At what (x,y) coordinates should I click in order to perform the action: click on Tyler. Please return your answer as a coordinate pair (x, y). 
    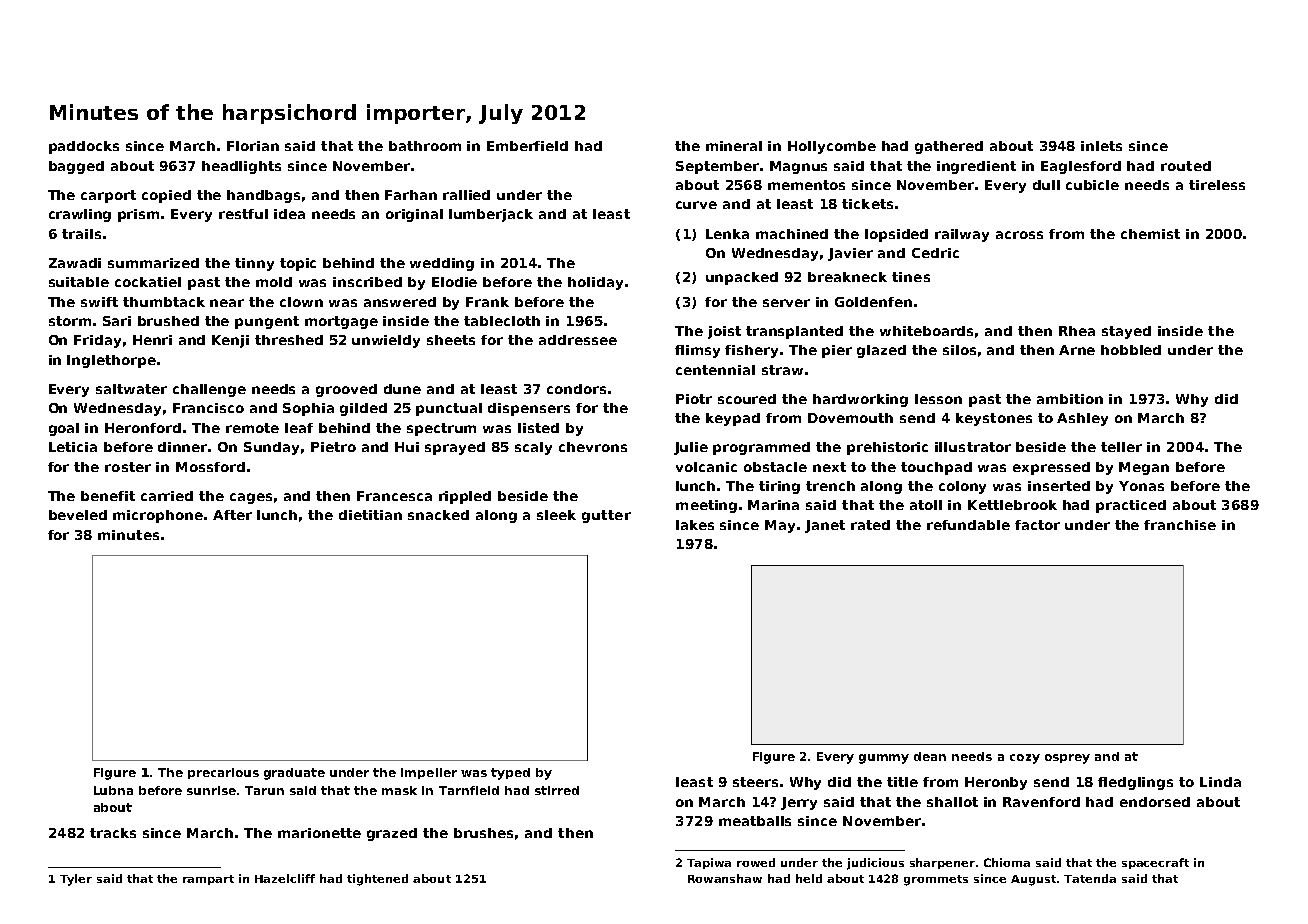
    Looking at the image, I should click on (76, 880).
